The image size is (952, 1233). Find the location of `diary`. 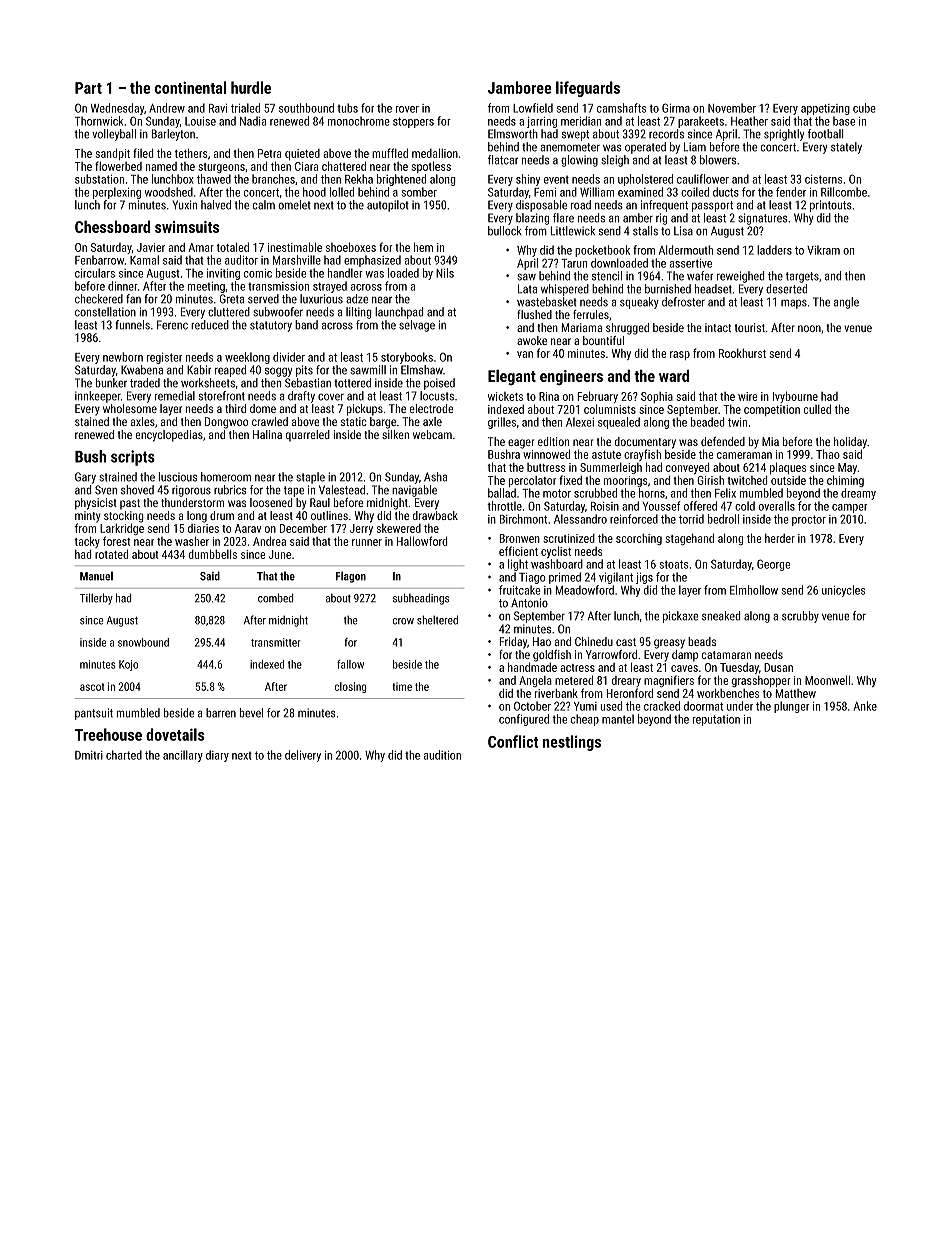

diary is located at coordinates (217, 756).
